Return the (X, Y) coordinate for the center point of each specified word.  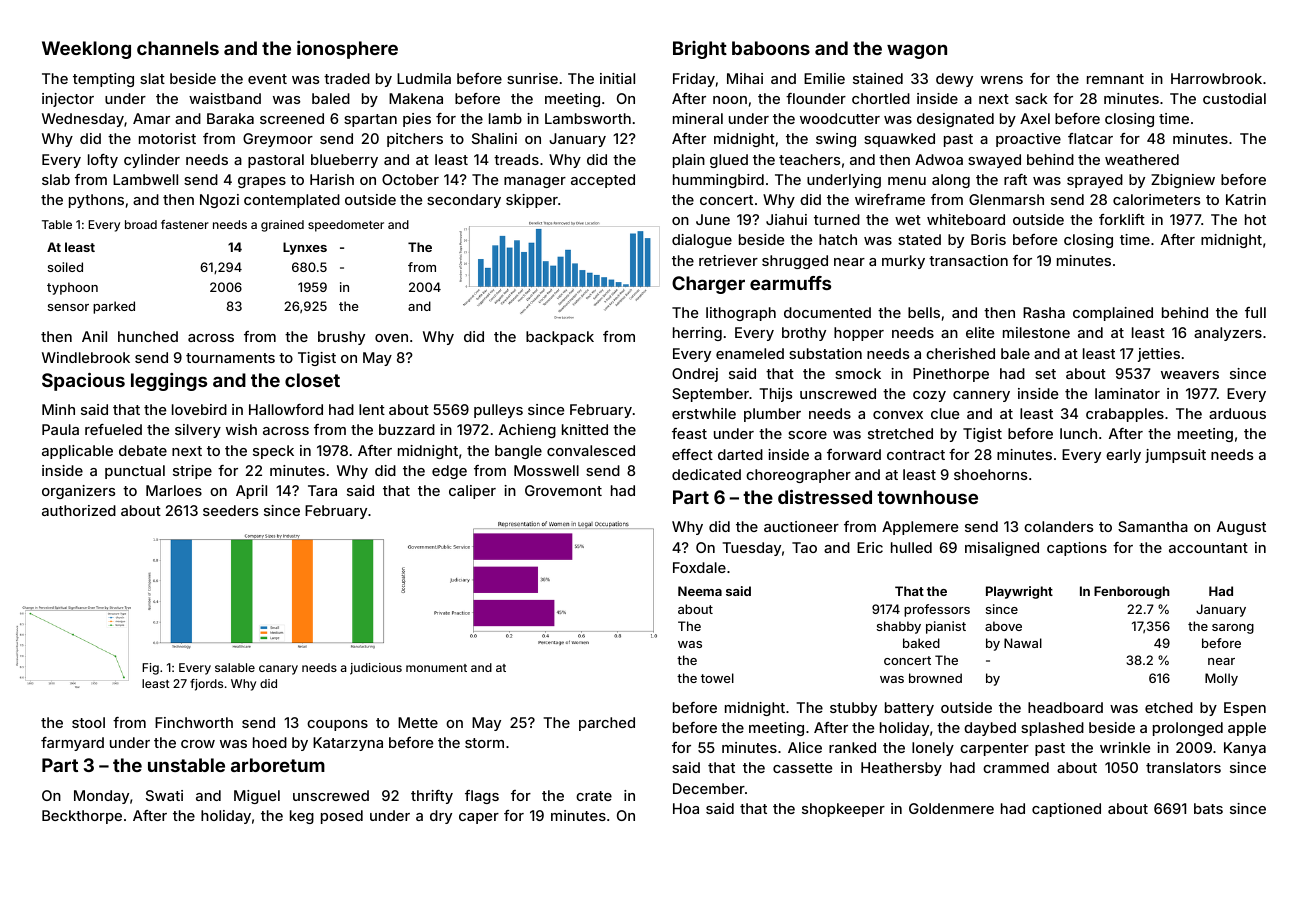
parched (607, 724)
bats (1208, 808)
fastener (185, 224)
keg (302, 817)
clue (945, 413)
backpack (560, 338)
